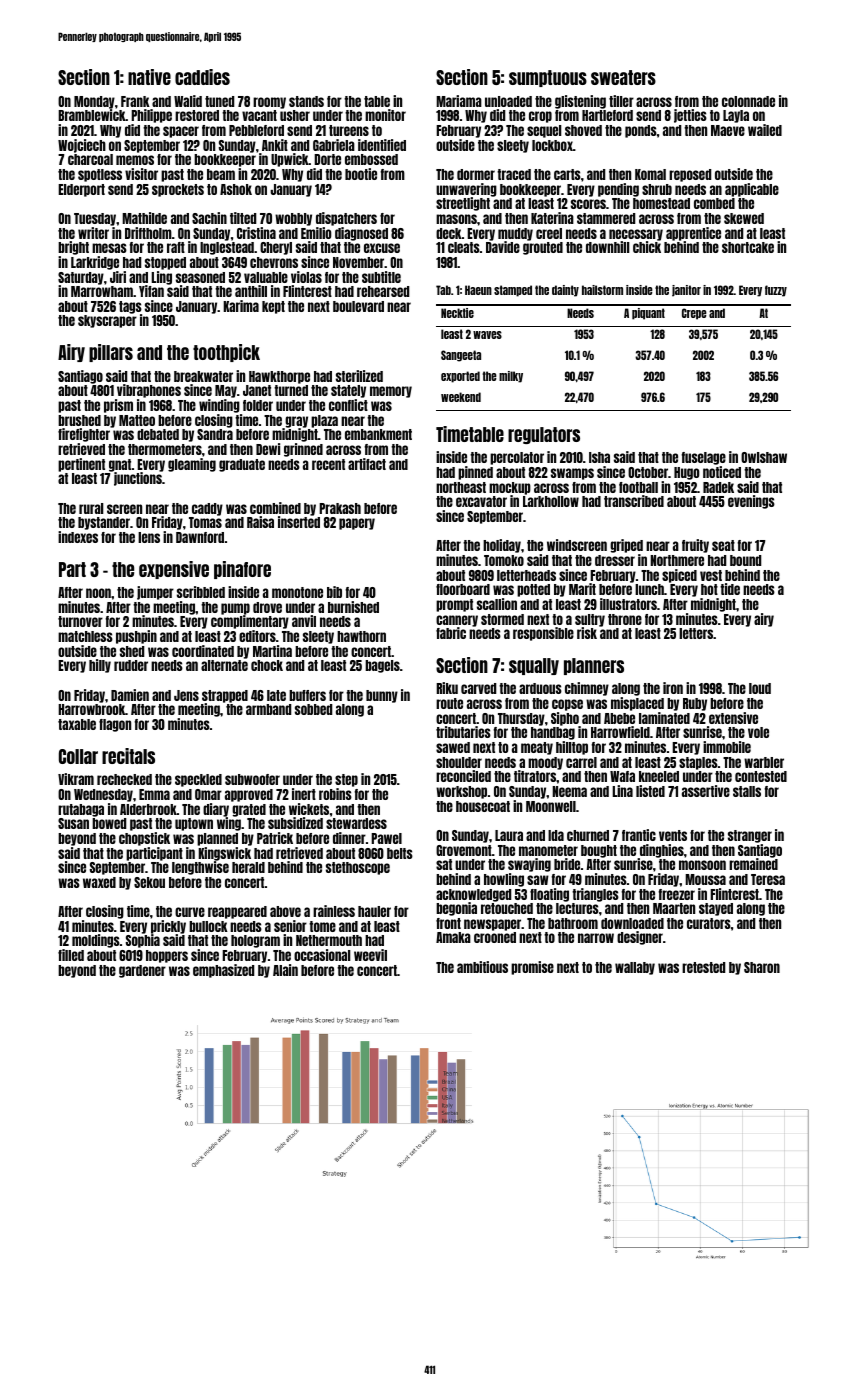 The height and width of the screenshot is (1400, 849). What do you see at coordinates (219, 406) in the screenshot?
I see `winding` at bounding box center [219, 406].
